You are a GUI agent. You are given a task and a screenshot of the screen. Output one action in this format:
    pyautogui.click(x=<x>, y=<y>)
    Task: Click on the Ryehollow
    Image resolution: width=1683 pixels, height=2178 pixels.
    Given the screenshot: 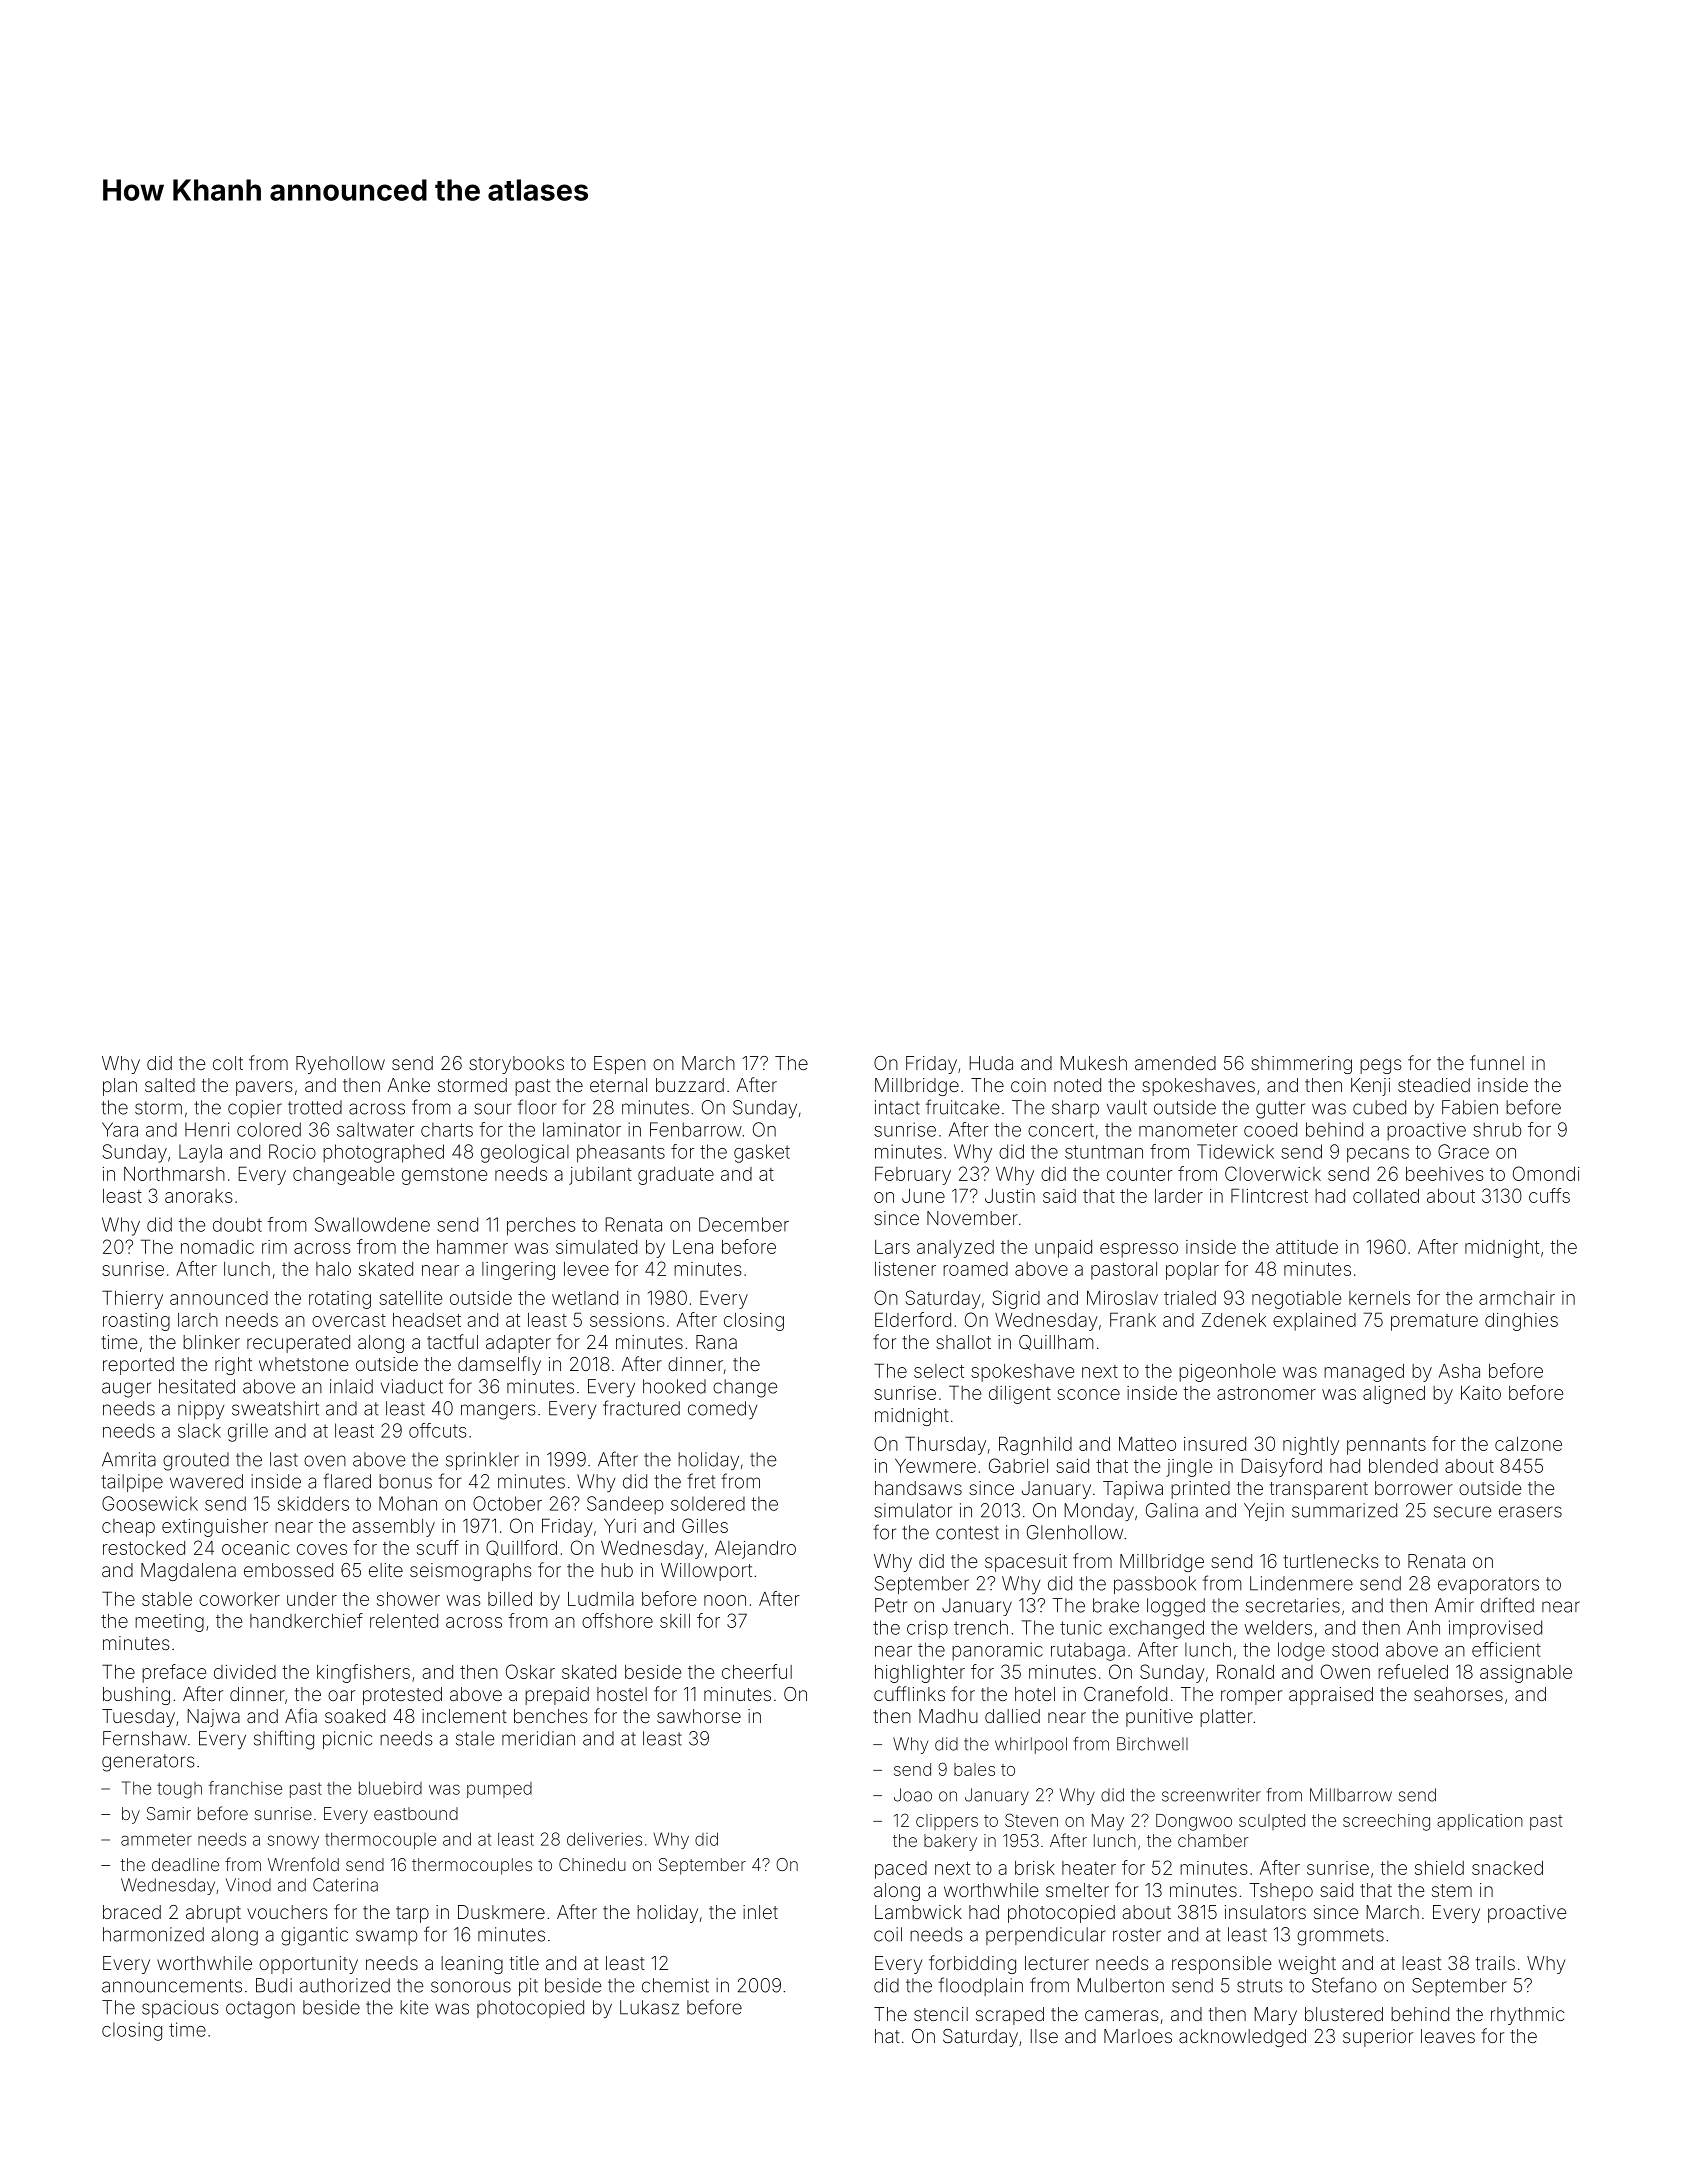 What is the action you would take?
    pyautogui.click(x=340, y=1065)
